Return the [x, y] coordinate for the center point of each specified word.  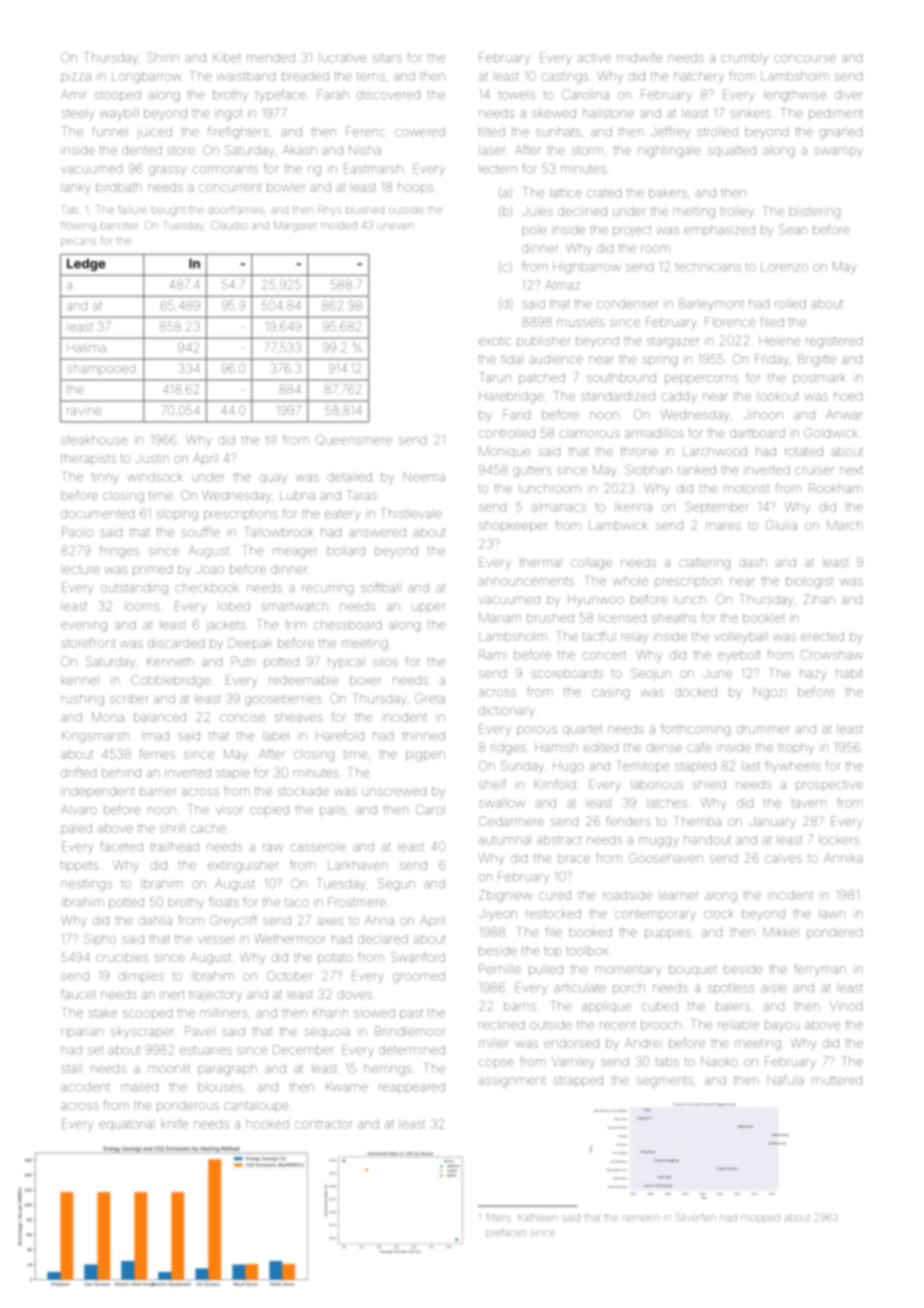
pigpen [425, 756]
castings [564, 78]
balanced [160, 717]
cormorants [225, 169]
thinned [423, 736]
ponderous [188, 1107]
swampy [838, 152]
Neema [424, 477]
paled [77, 828]
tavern [808, 803]
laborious [657, 784]
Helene [779, 341]
